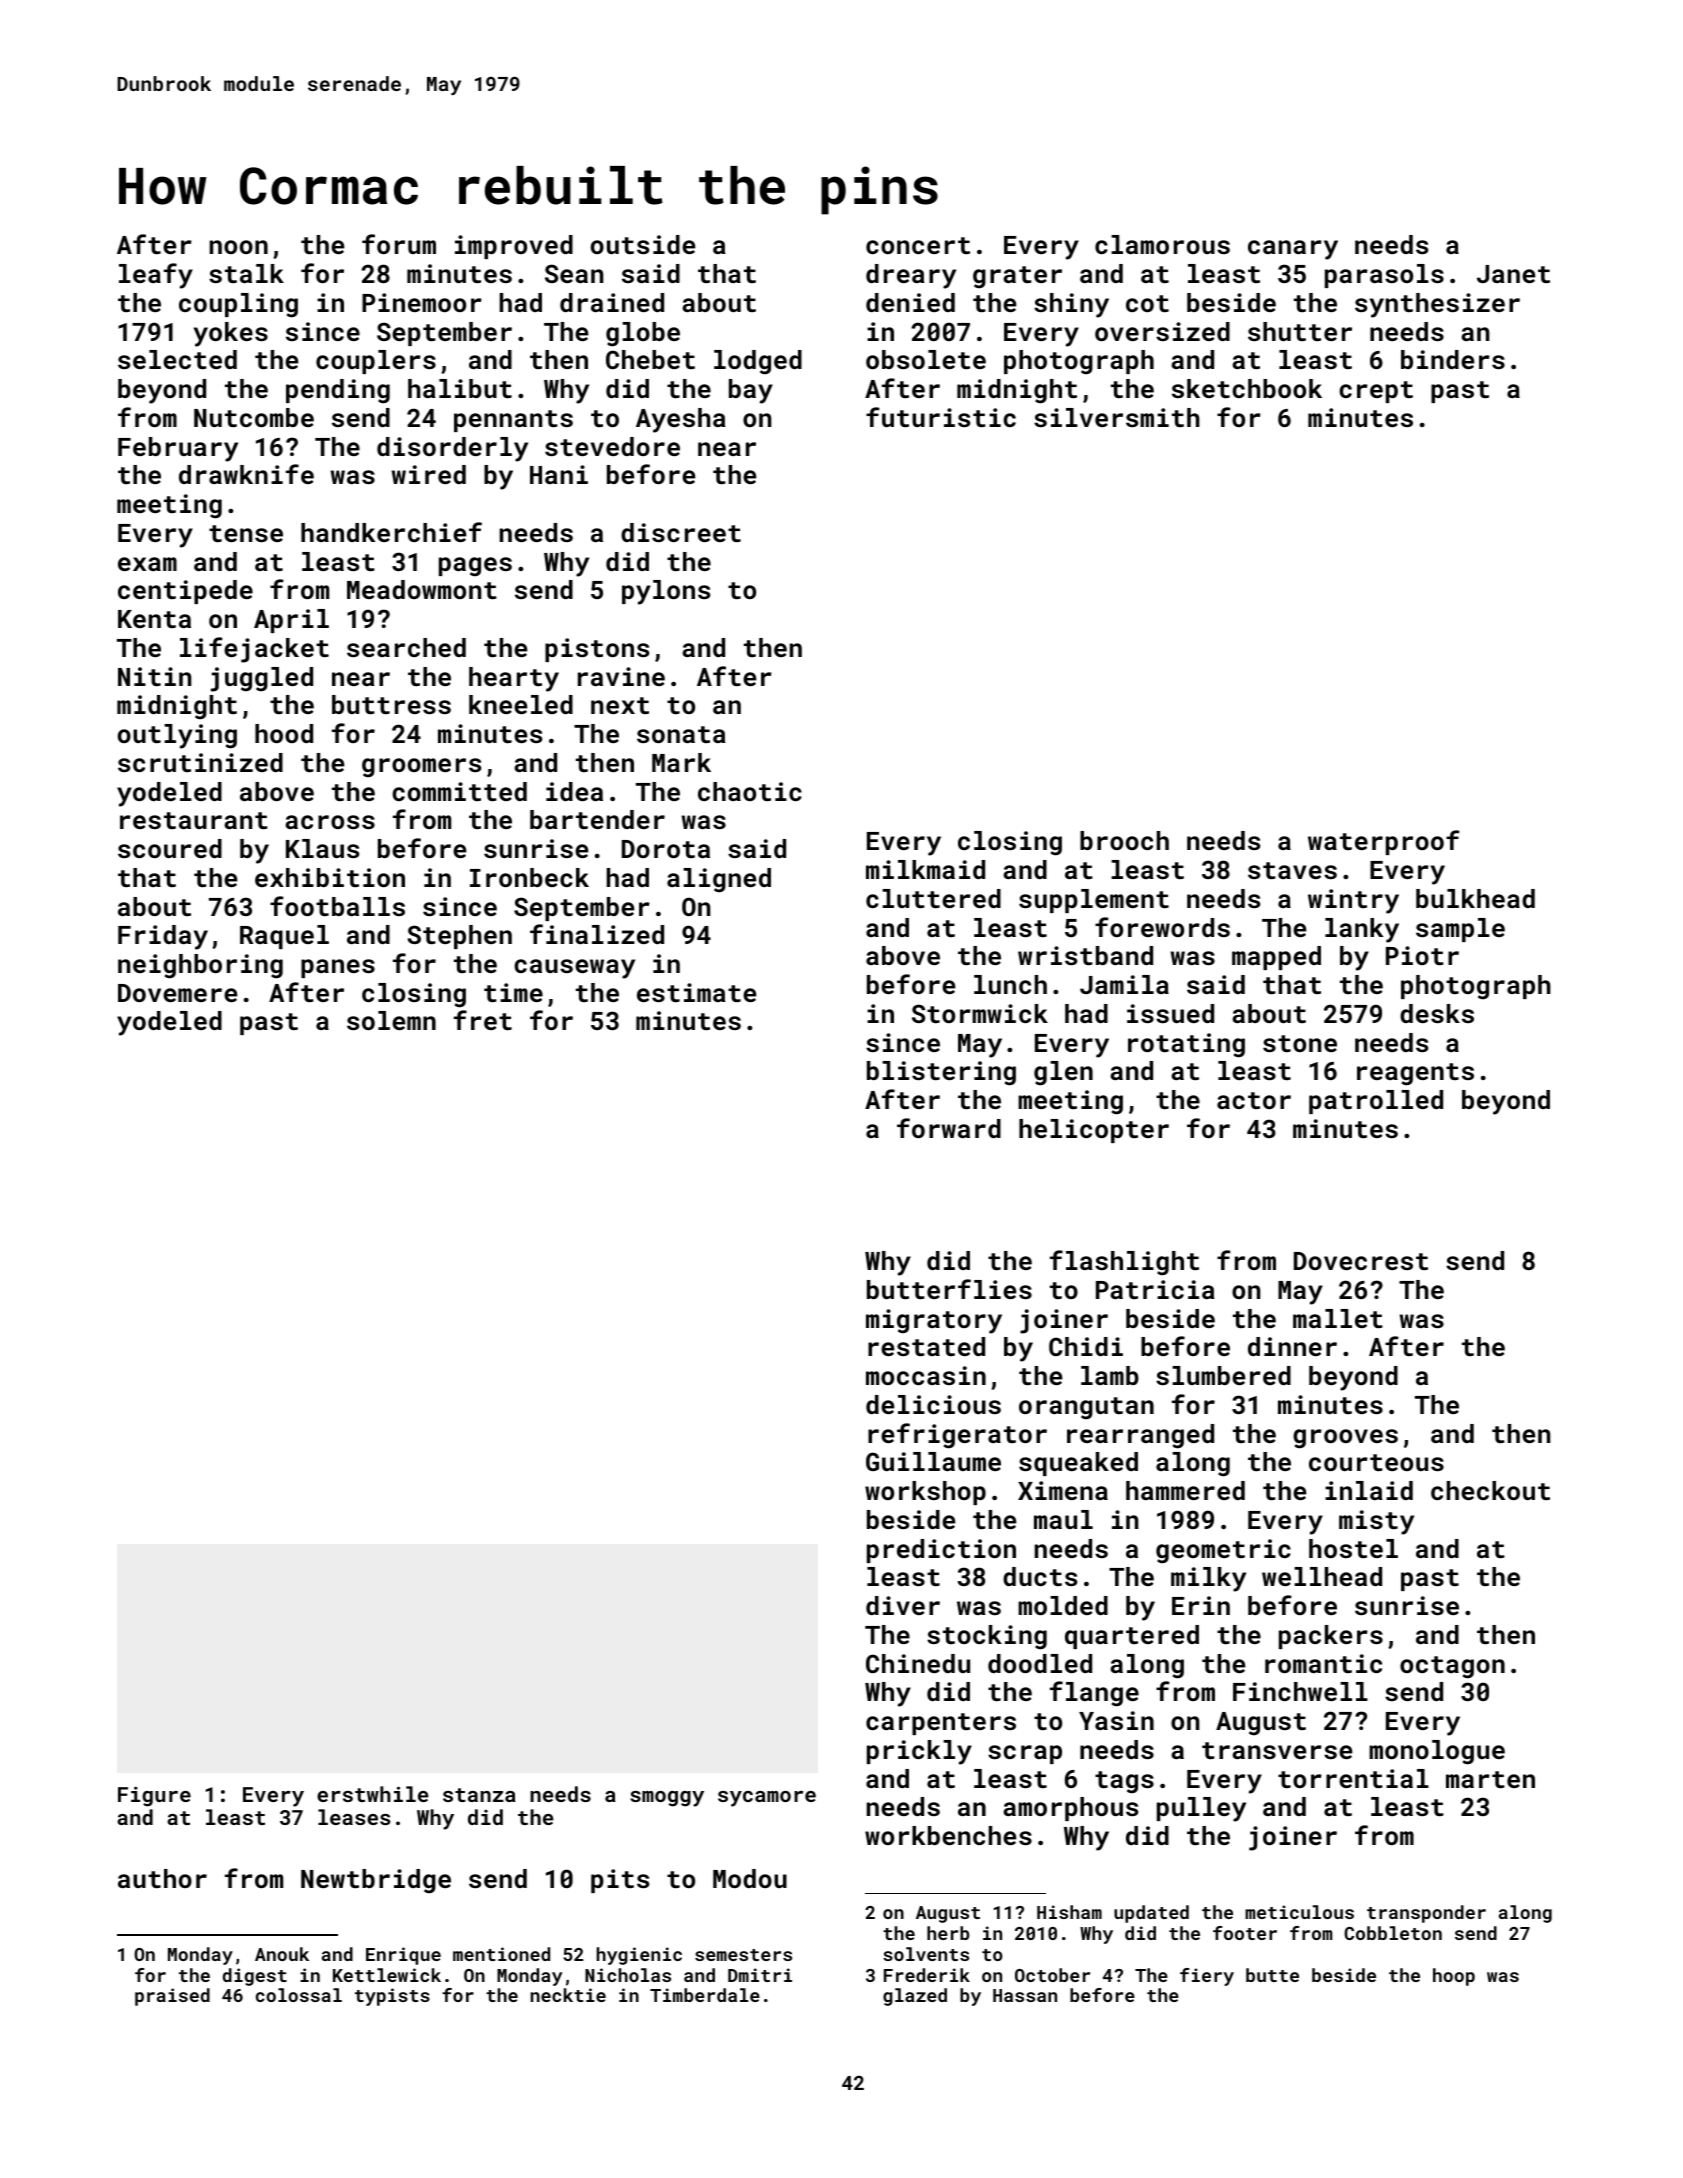 The width and height of the screenshot is (1683, 2178). I want to click on praised, so click(172, 1997).
